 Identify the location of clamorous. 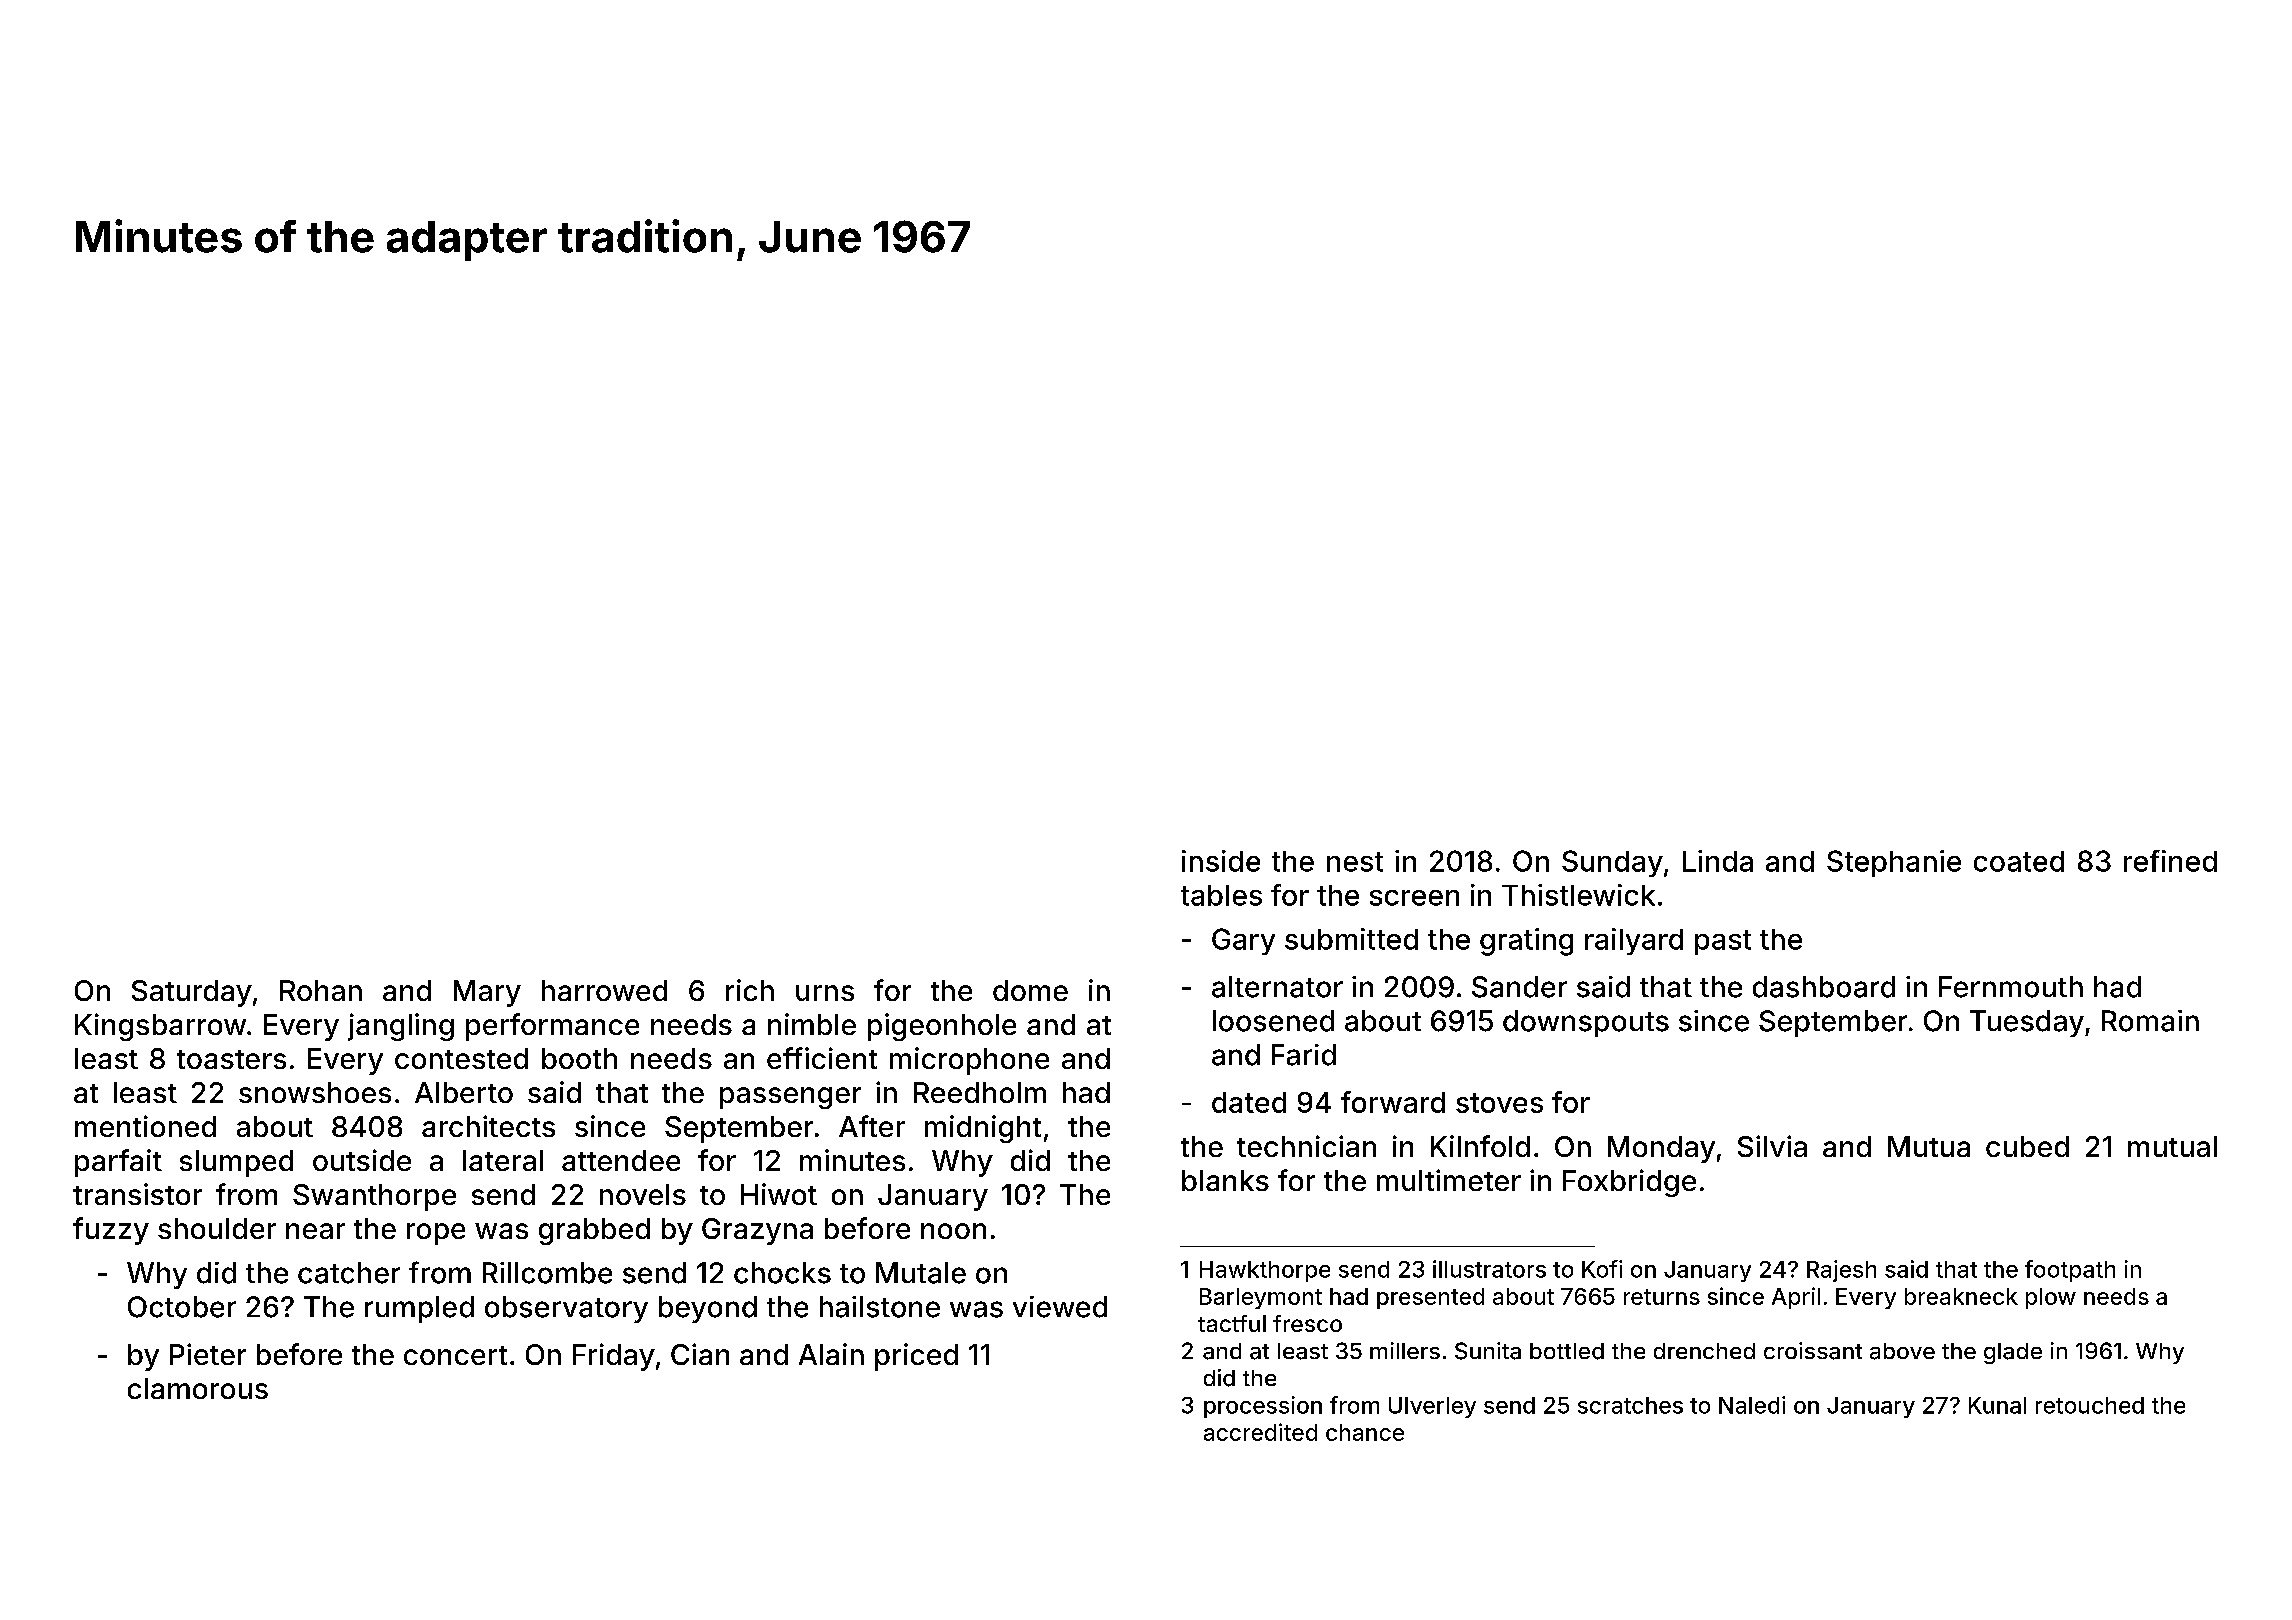
(198, 1388).
